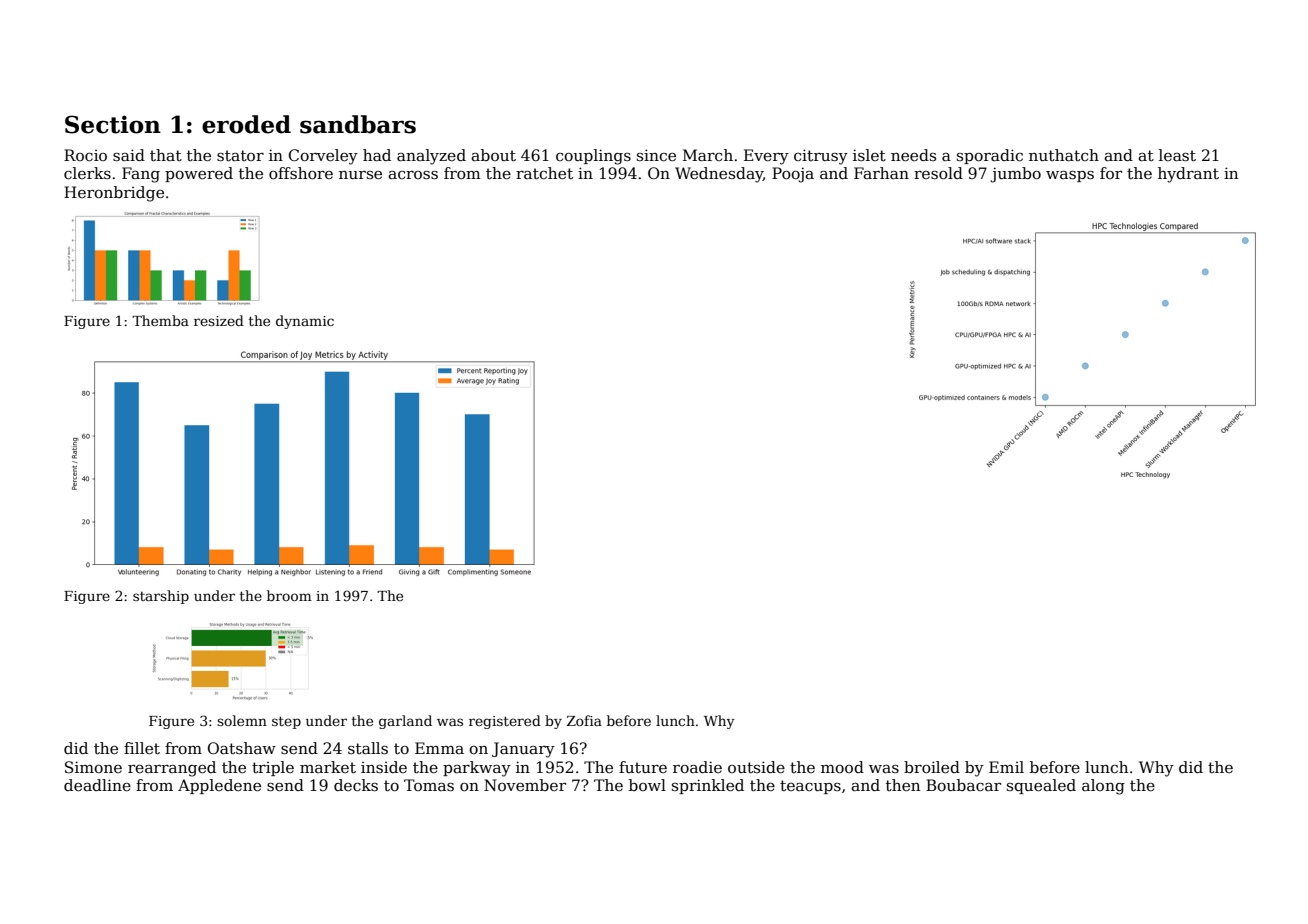 The height and width of the screenshot is (924, 1308). What do you see at coordinates (161, 597) in the screenshot?
I see `starship` at bounding box center [161, 597].
